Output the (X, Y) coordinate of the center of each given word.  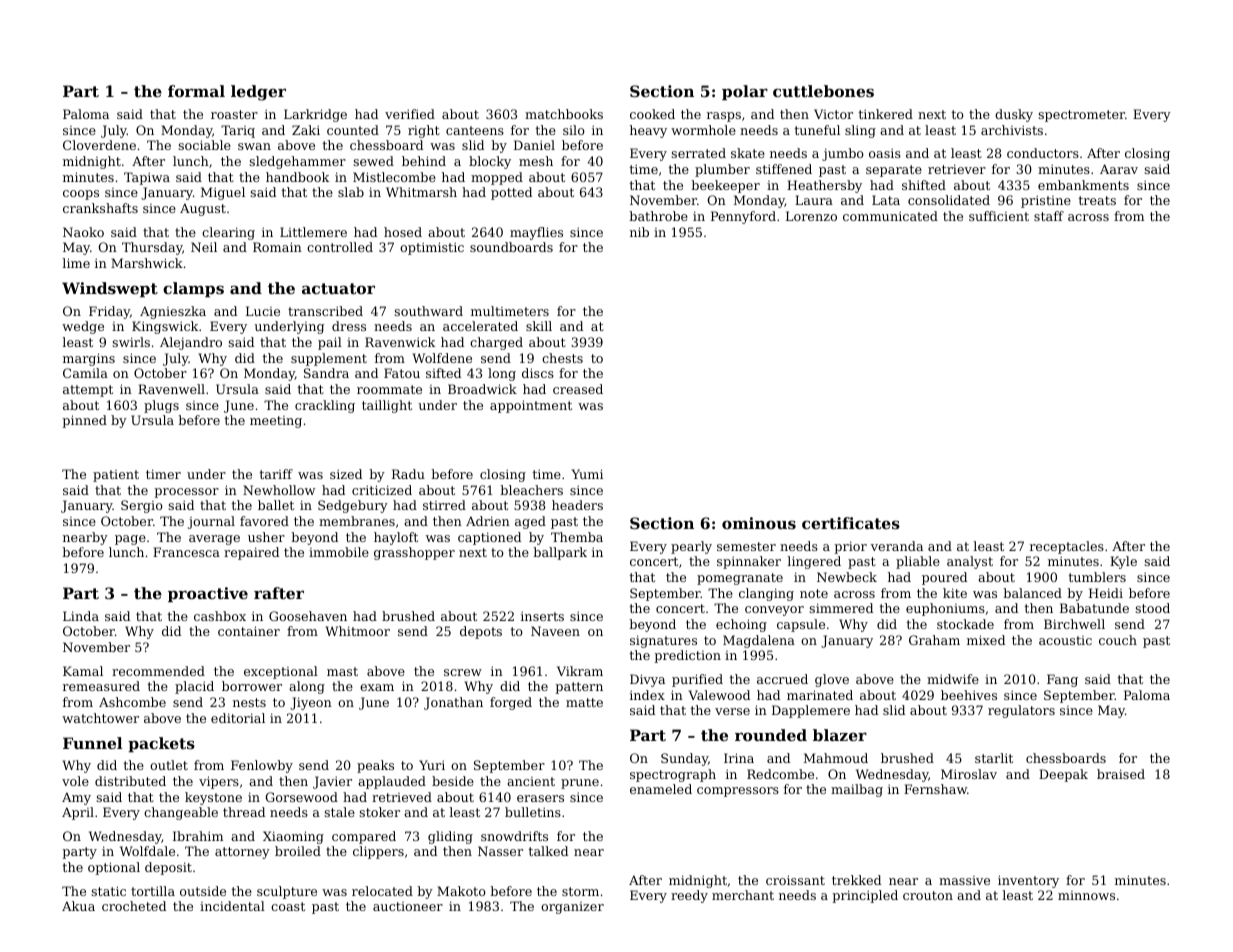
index (647, 695)
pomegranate (740, 579)
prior (850, 547)
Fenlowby (262, 766)
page (130, 540)
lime (76, 263)
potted (511, 193)
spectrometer (1081, 116)
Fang (1062, 680)
